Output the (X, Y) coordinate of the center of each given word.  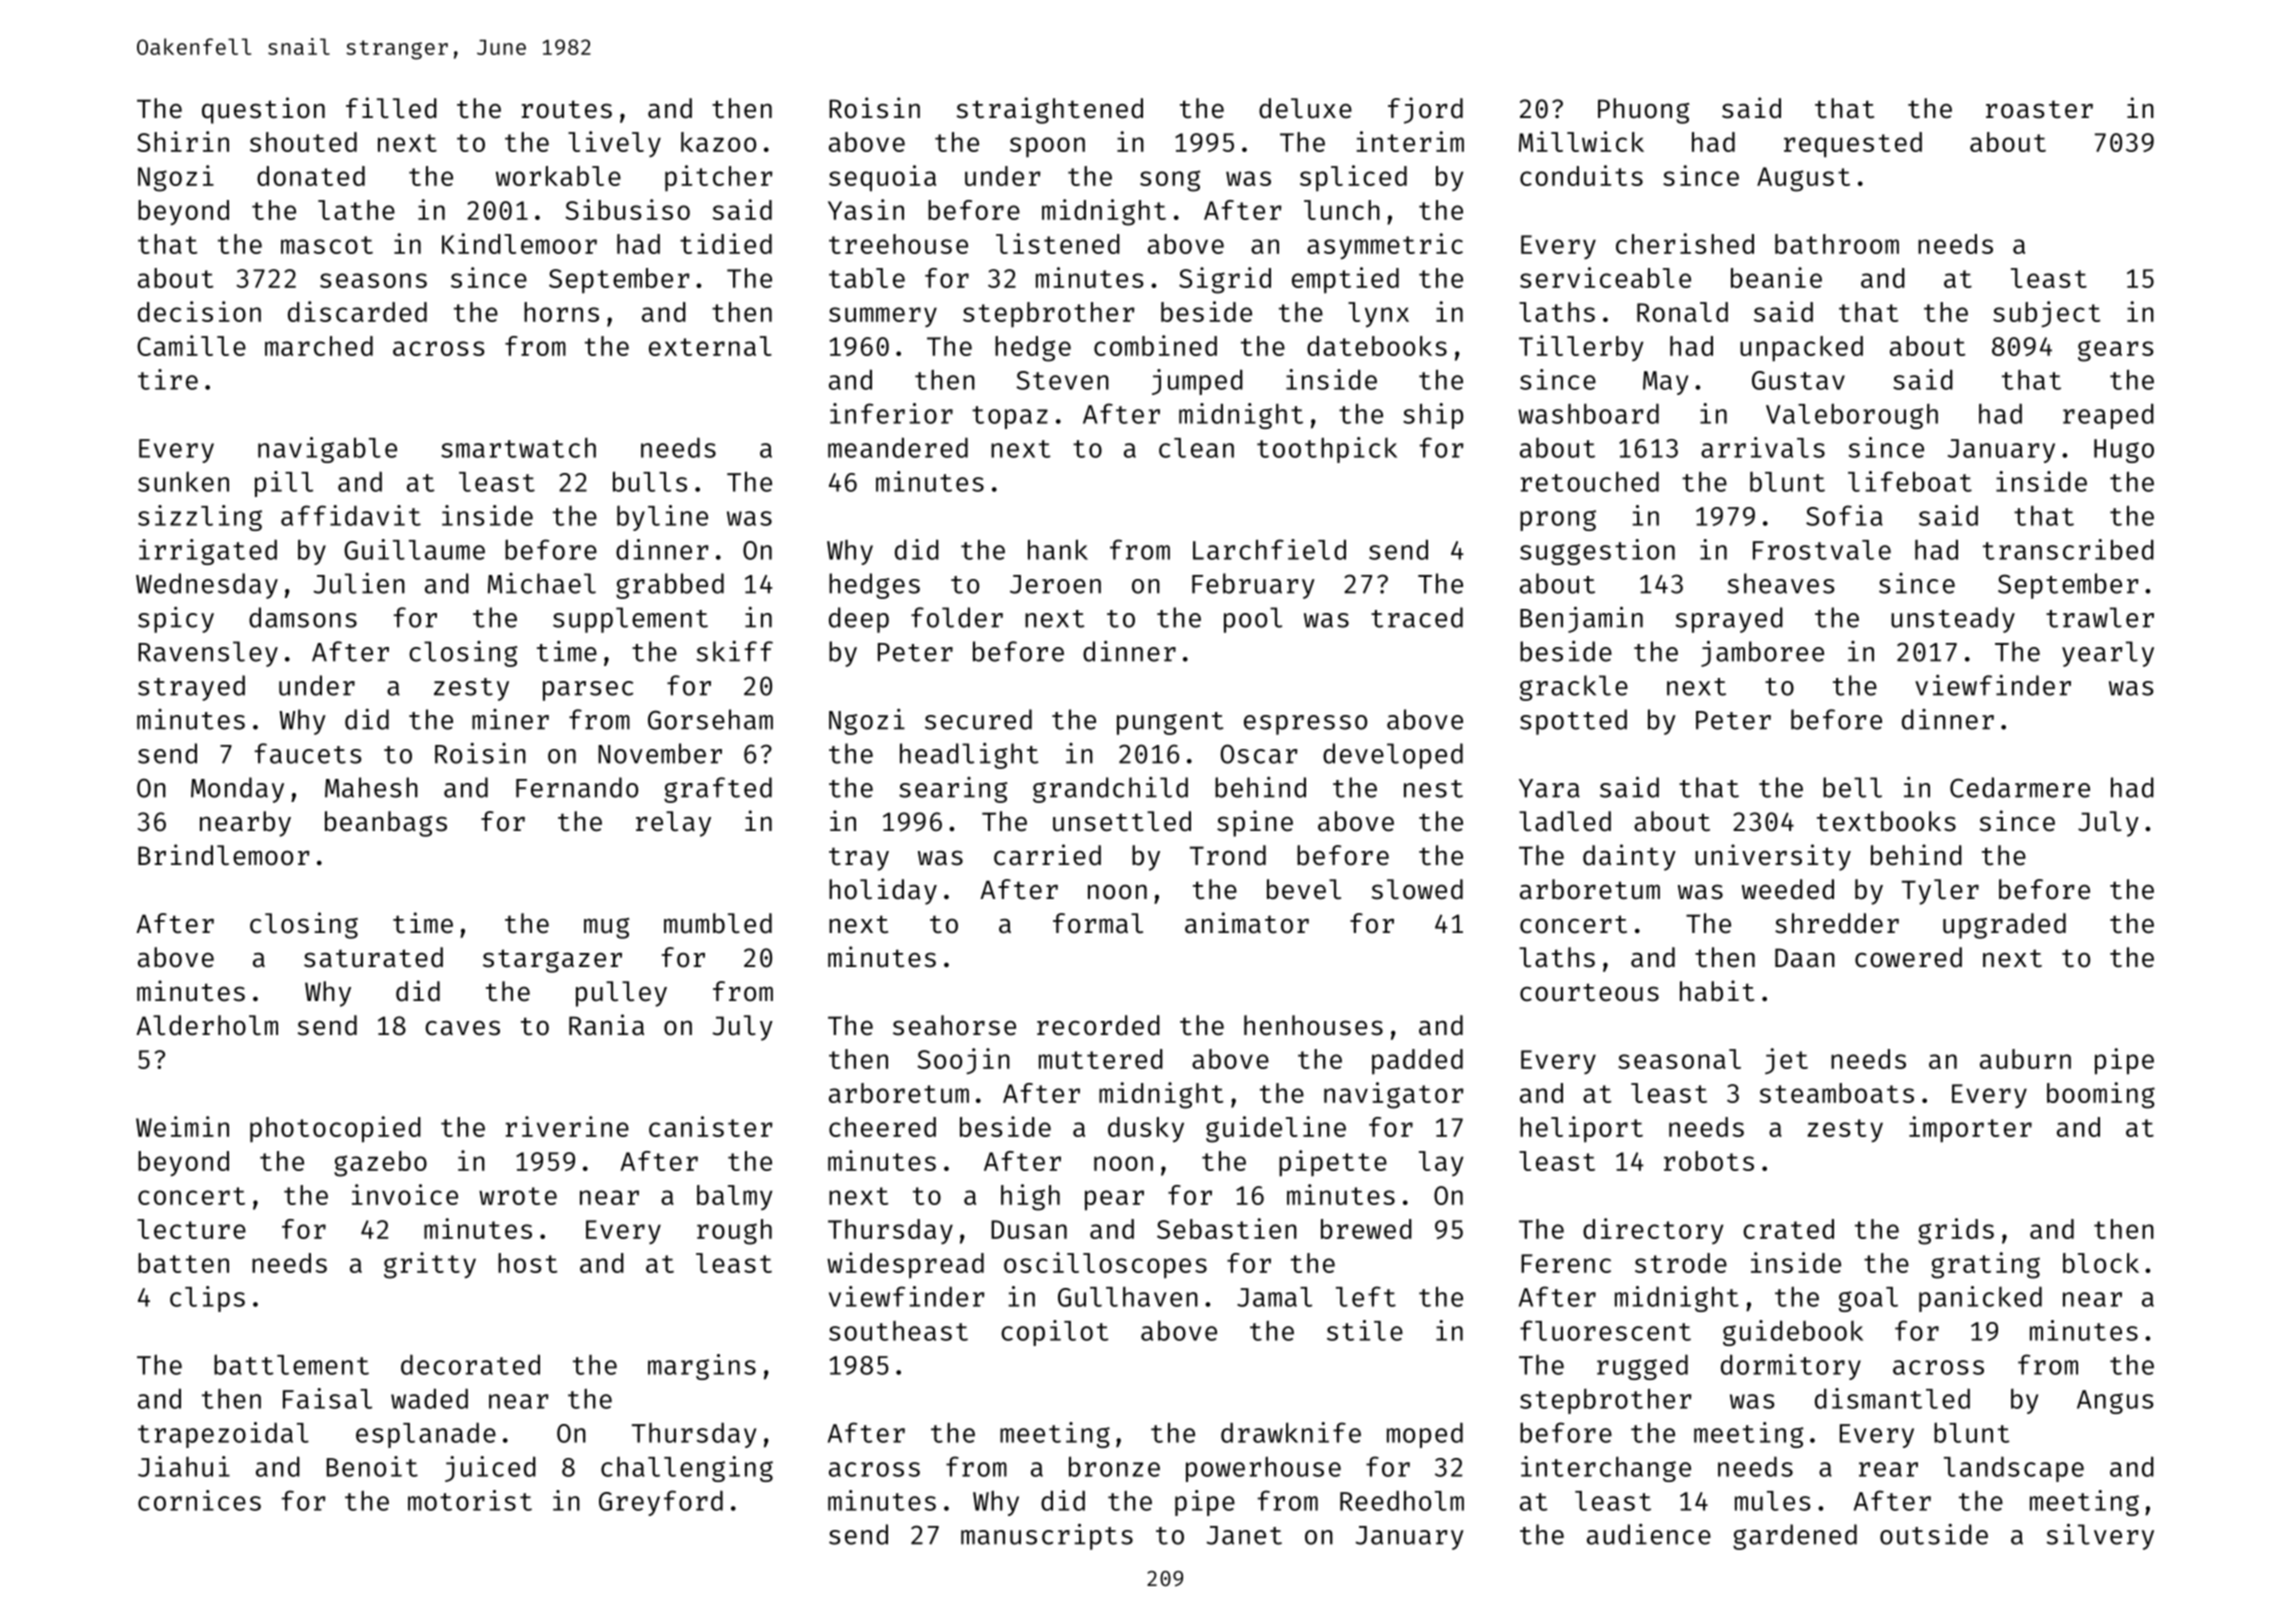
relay (673, 824)
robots (1709, 1161)
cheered (882, 1127)
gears (2116, 351)
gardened (1795, 1537)
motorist (470, 1500)
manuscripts (1047, 1537)
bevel (1304, 889)
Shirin (183, 141)
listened (1058, 243)
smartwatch (518, 448)
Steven (1062, 380)
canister (711, 1126)
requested (1853, 145)
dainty (1629, 857)
